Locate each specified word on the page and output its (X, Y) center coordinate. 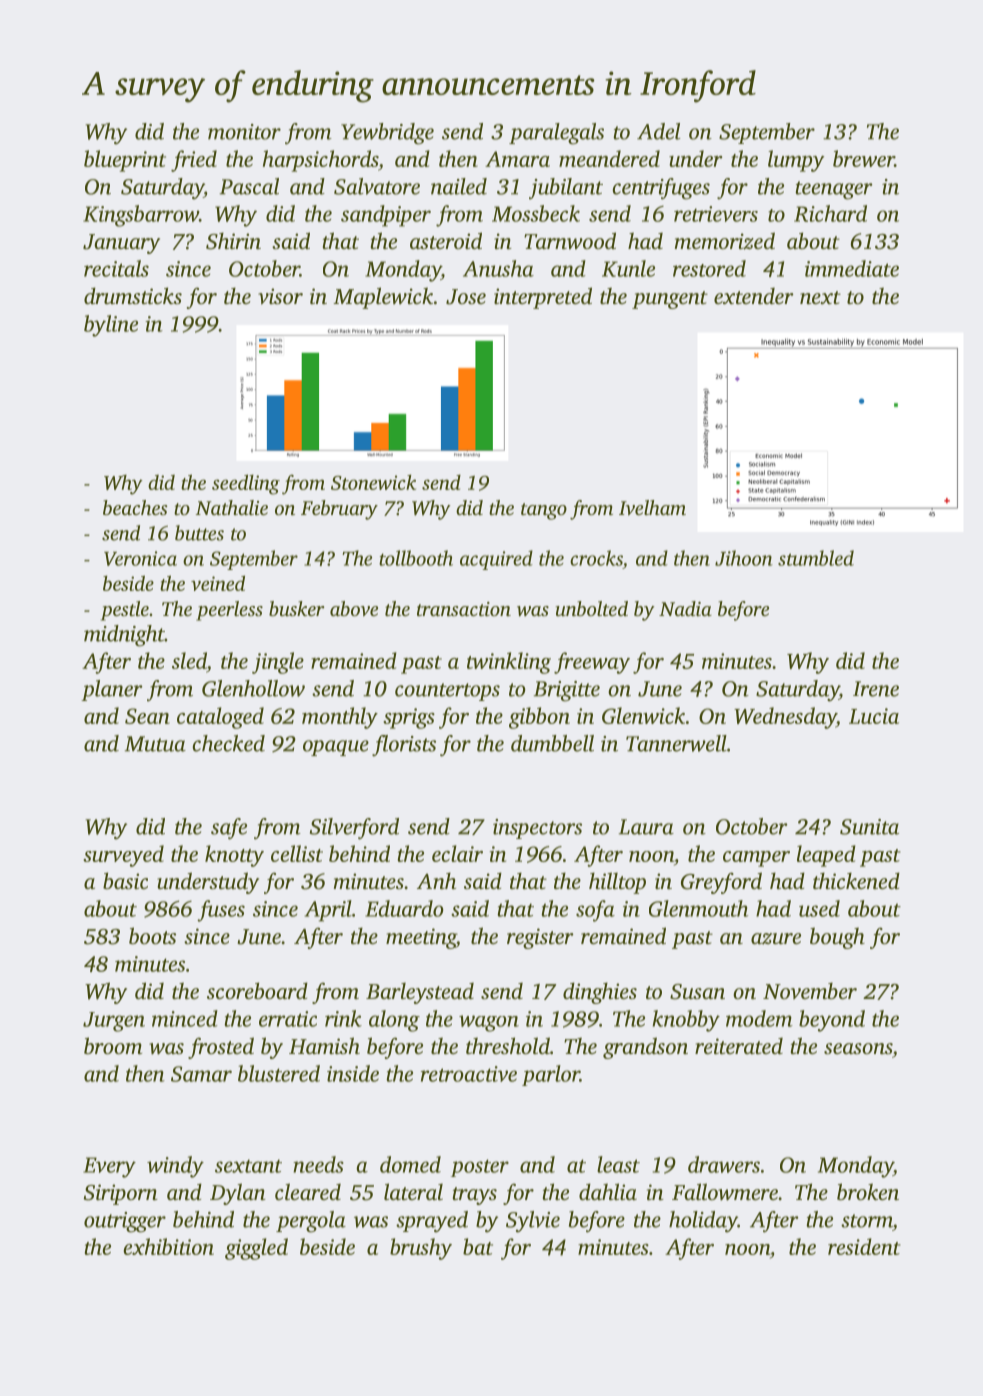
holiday (703, 1222)
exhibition (169, 1246)
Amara (517, 159)
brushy (421, 1249)
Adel (658, 131)
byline (111, 326)
